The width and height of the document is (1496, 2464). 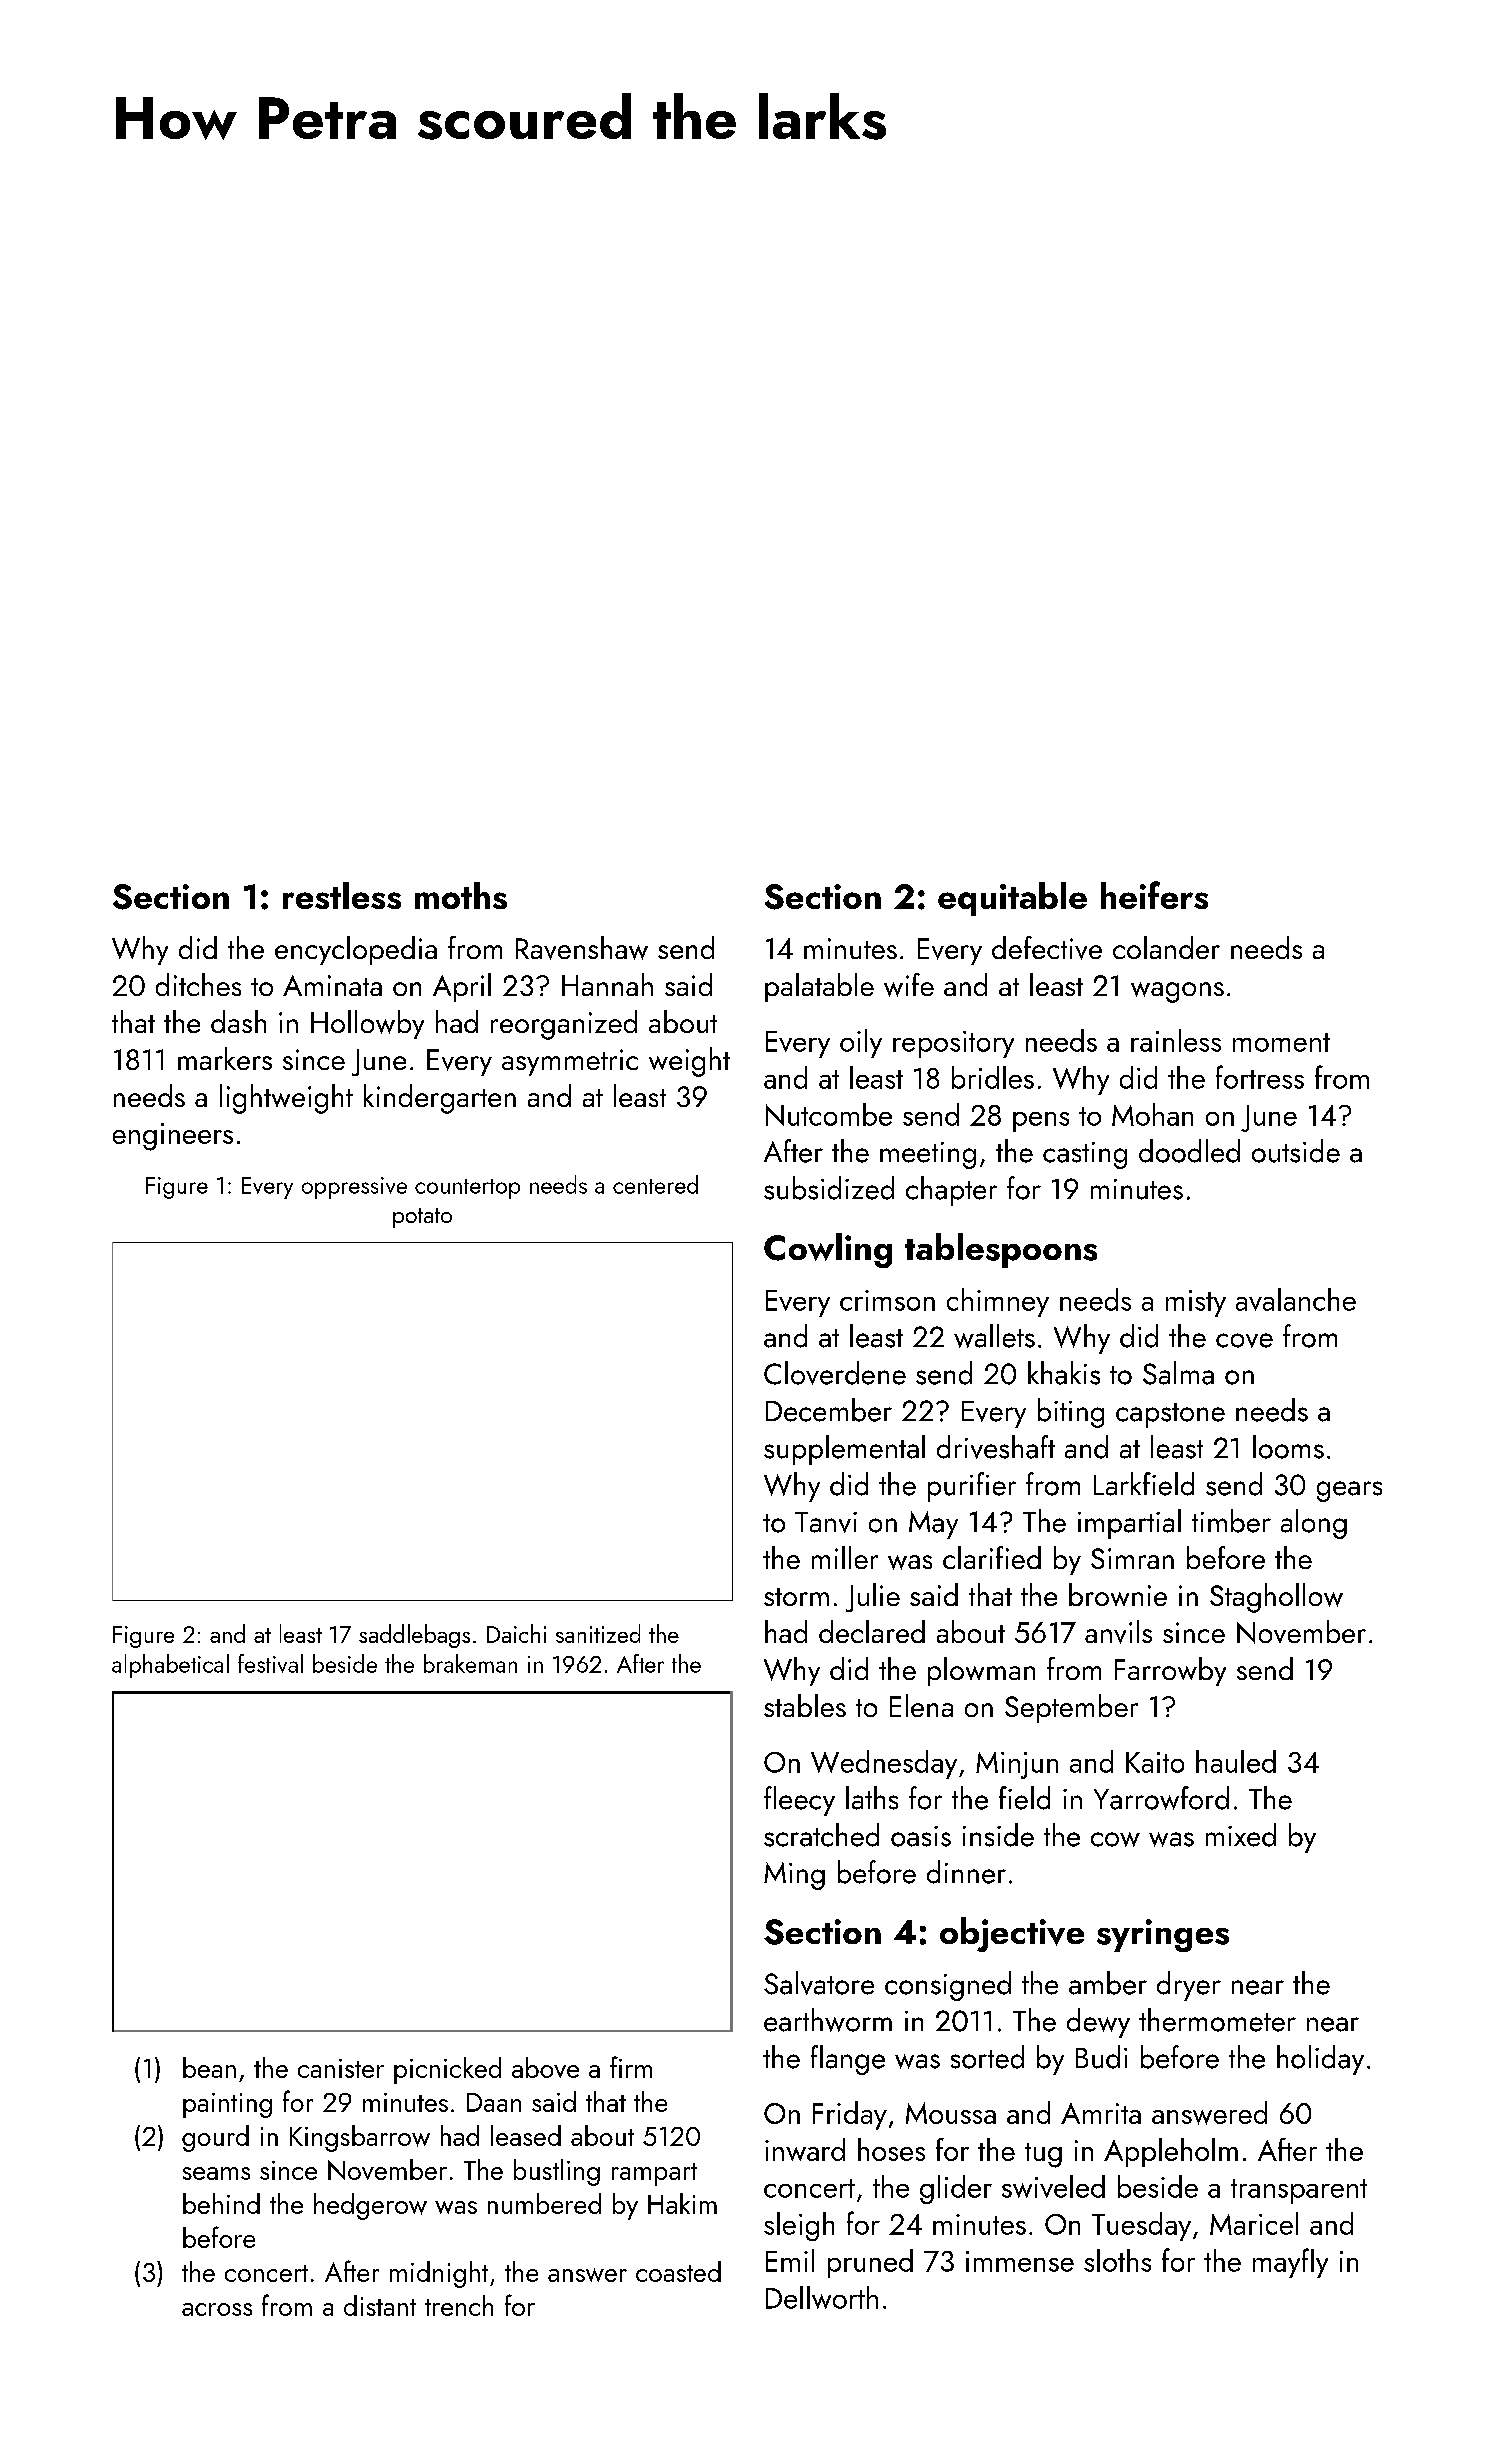 What do you see at coordinates (209, 2067) in the document?
I see `bean` at bounding box center [209, 2067].
